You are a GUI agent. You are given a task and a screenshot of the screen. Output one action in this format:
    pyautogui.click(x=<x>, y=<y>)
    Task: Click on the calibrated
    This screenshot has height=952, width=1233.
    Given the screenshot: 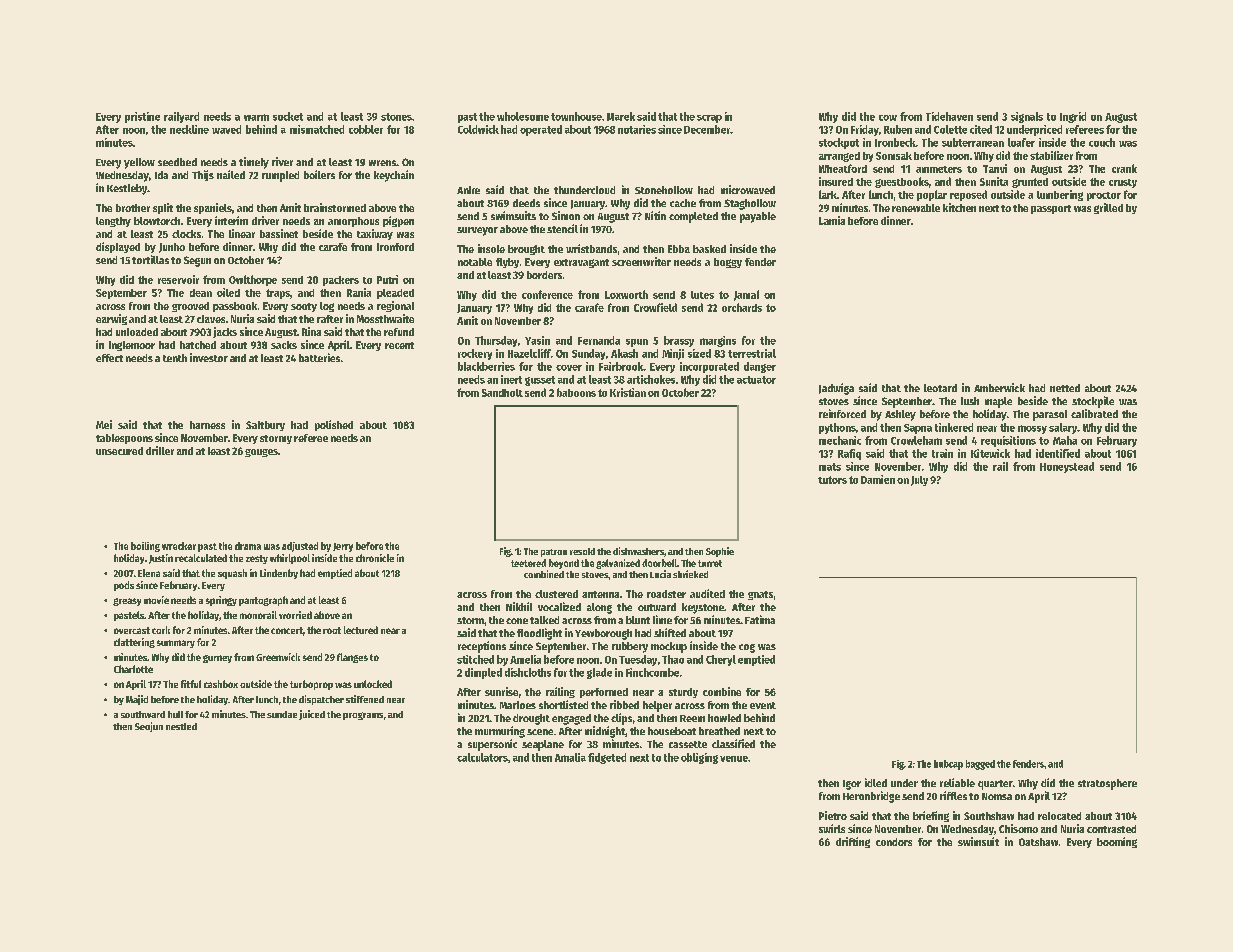 What is the action you would take?
    pyautogui.click(x=1094, y=413)
